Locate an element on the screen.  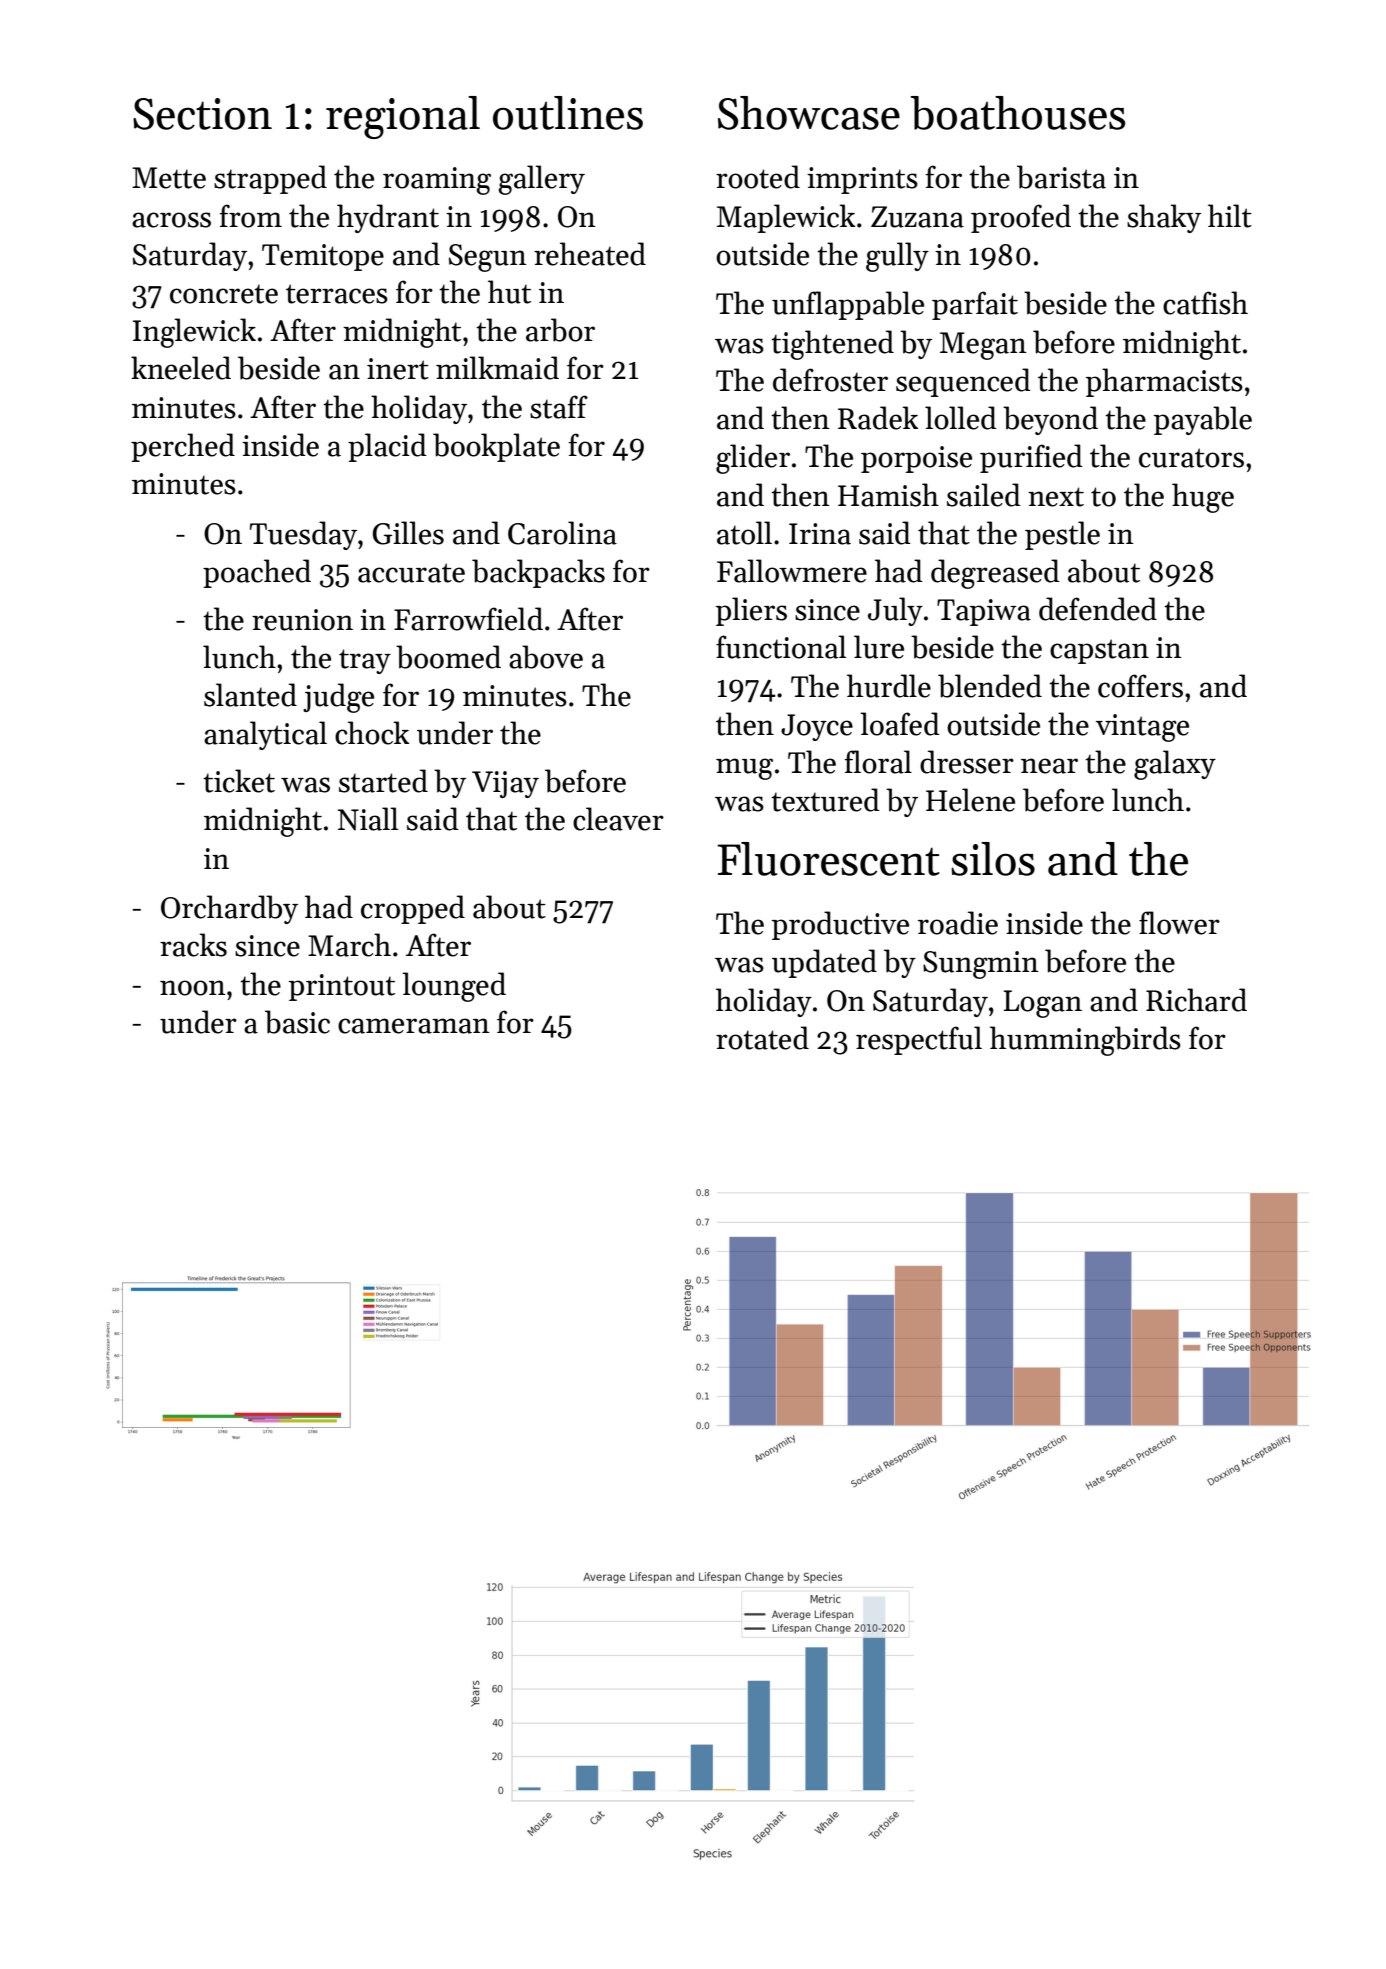
silos is located at coordinates (993, 859).
